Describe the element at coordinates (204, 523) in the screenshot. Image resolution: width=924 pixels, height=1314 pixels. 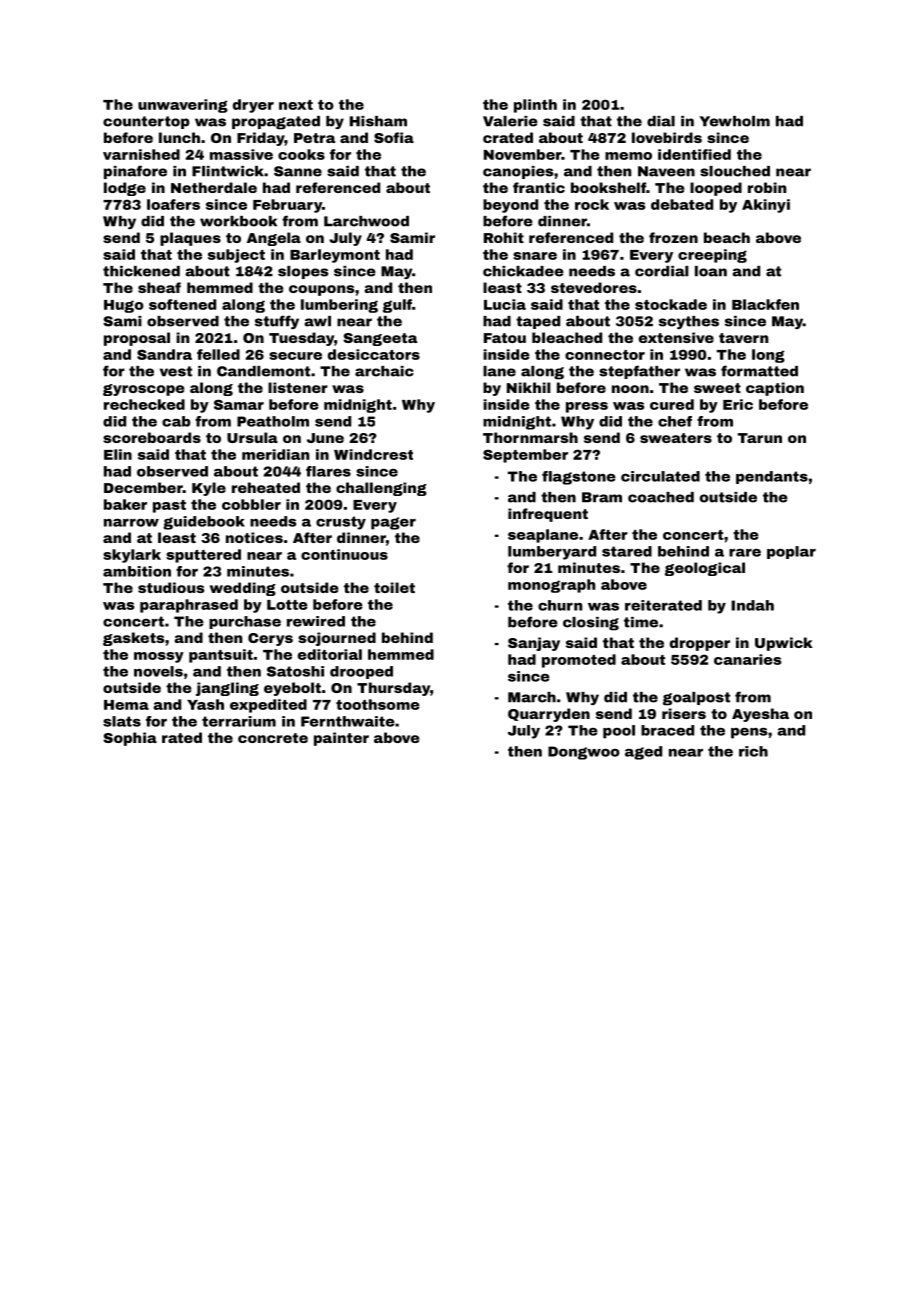
I see `guidebook` at that location.
